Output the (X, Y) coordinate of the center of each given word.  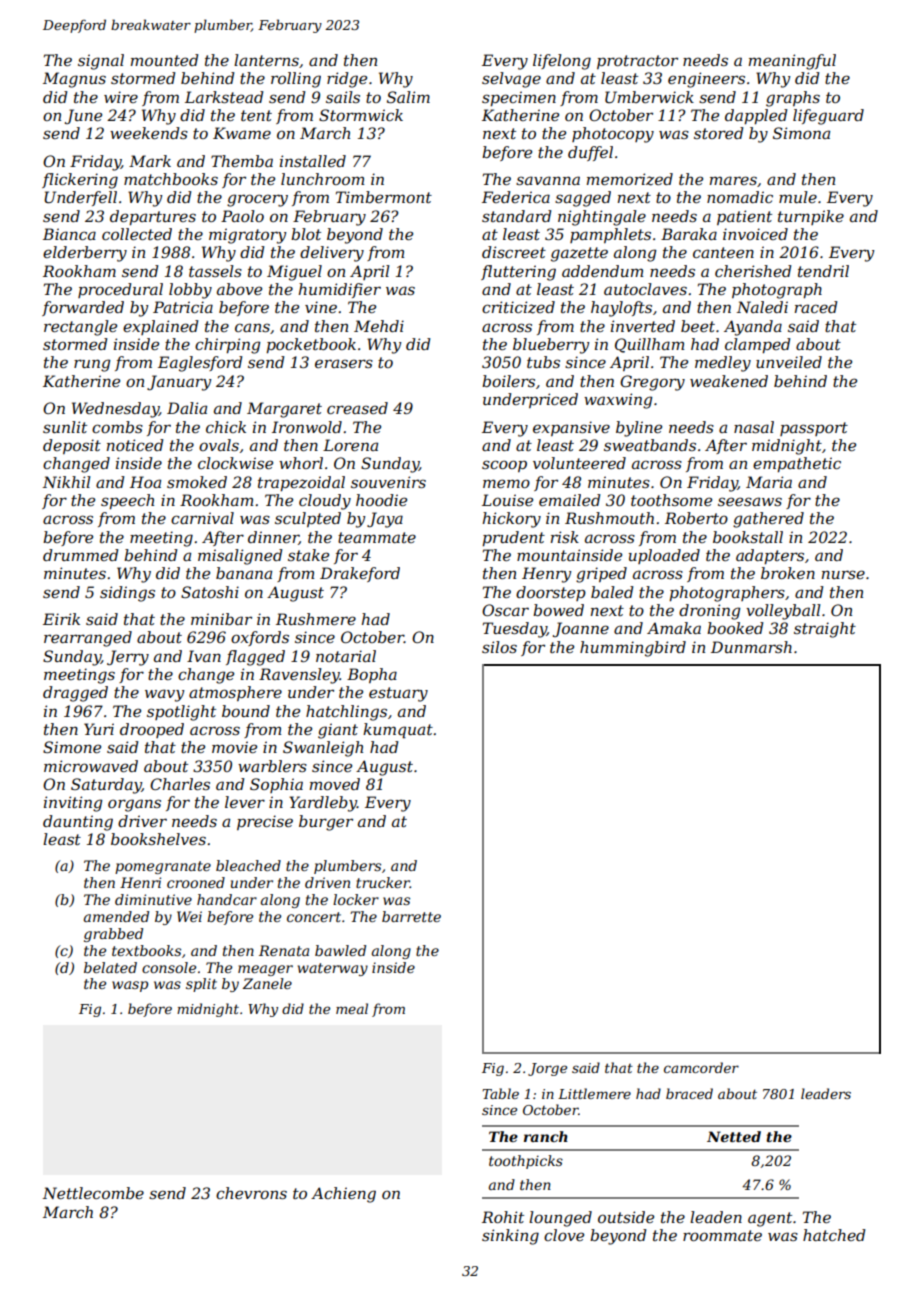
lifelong (562, 62)
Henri (140, 882)
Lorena (350, 445)
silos (499, 647)
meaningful (792, 62)
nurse (843, 574)
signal (101, 62)
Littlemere (594, 1093)
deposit (72, 446)
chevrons (251, 1193)
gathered (768, 520)
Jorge (547, 1069)
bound (246, 711)
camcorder (701, 1067)
